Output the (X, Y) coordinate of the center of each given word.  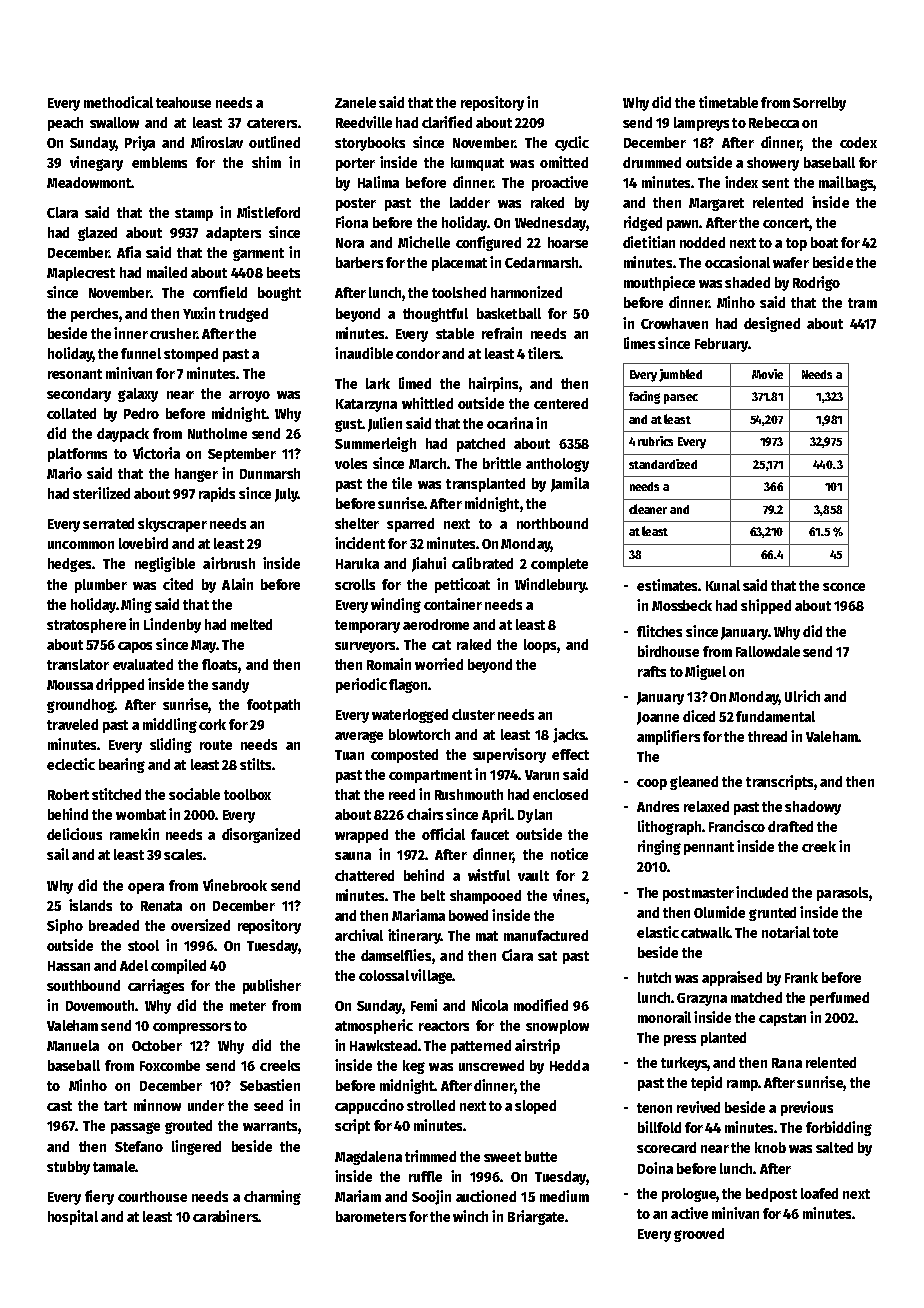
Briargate (536, 1217)
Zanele (355, 102)
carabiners (225, 1216)
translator (78, 664)
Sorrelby (819, 104)
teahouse (183, 102)
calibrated (482, 563)
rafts (652, 671)
